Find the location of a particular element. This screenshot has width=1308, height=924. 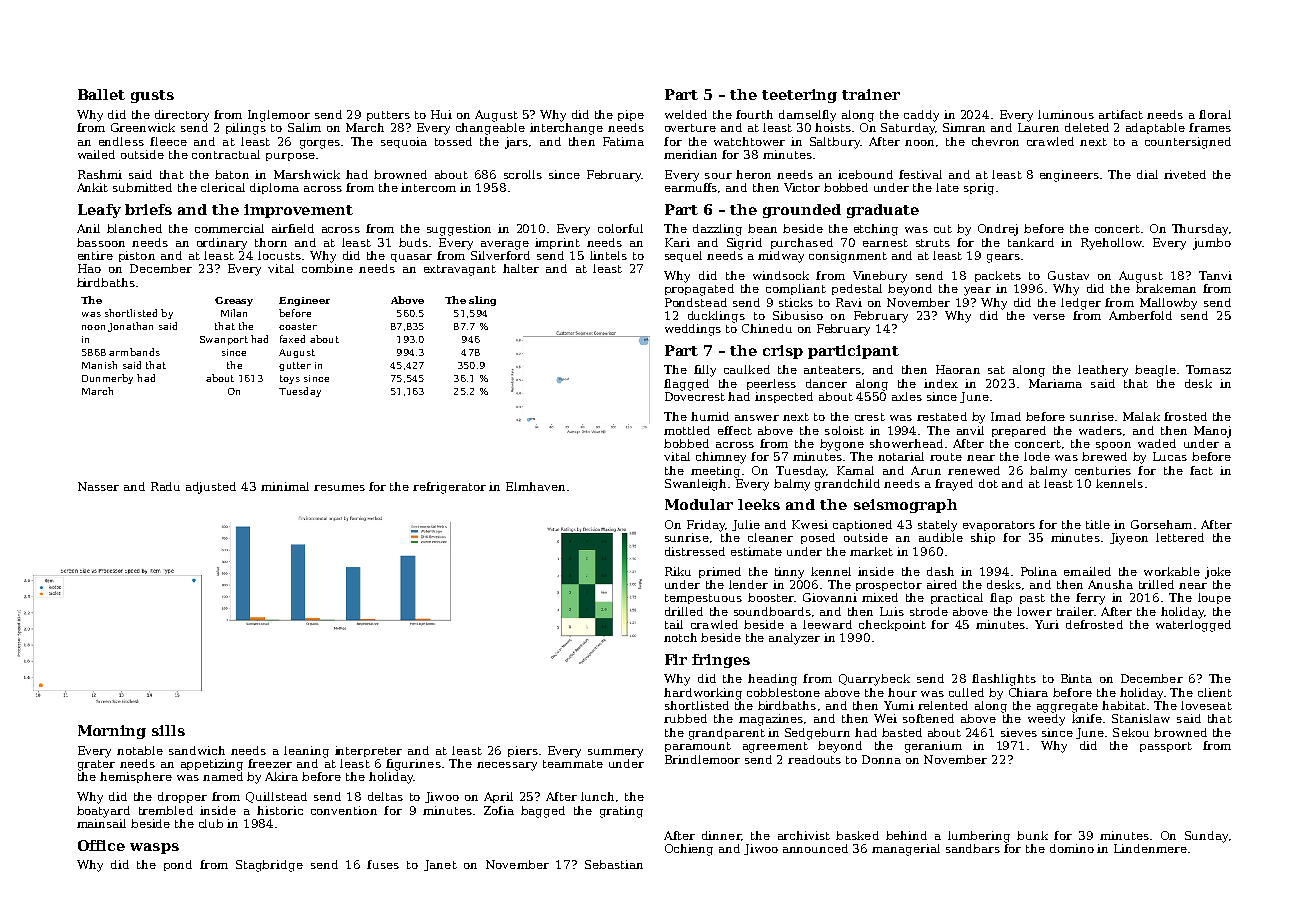

Binta is located at coordinates (1076, 678).
